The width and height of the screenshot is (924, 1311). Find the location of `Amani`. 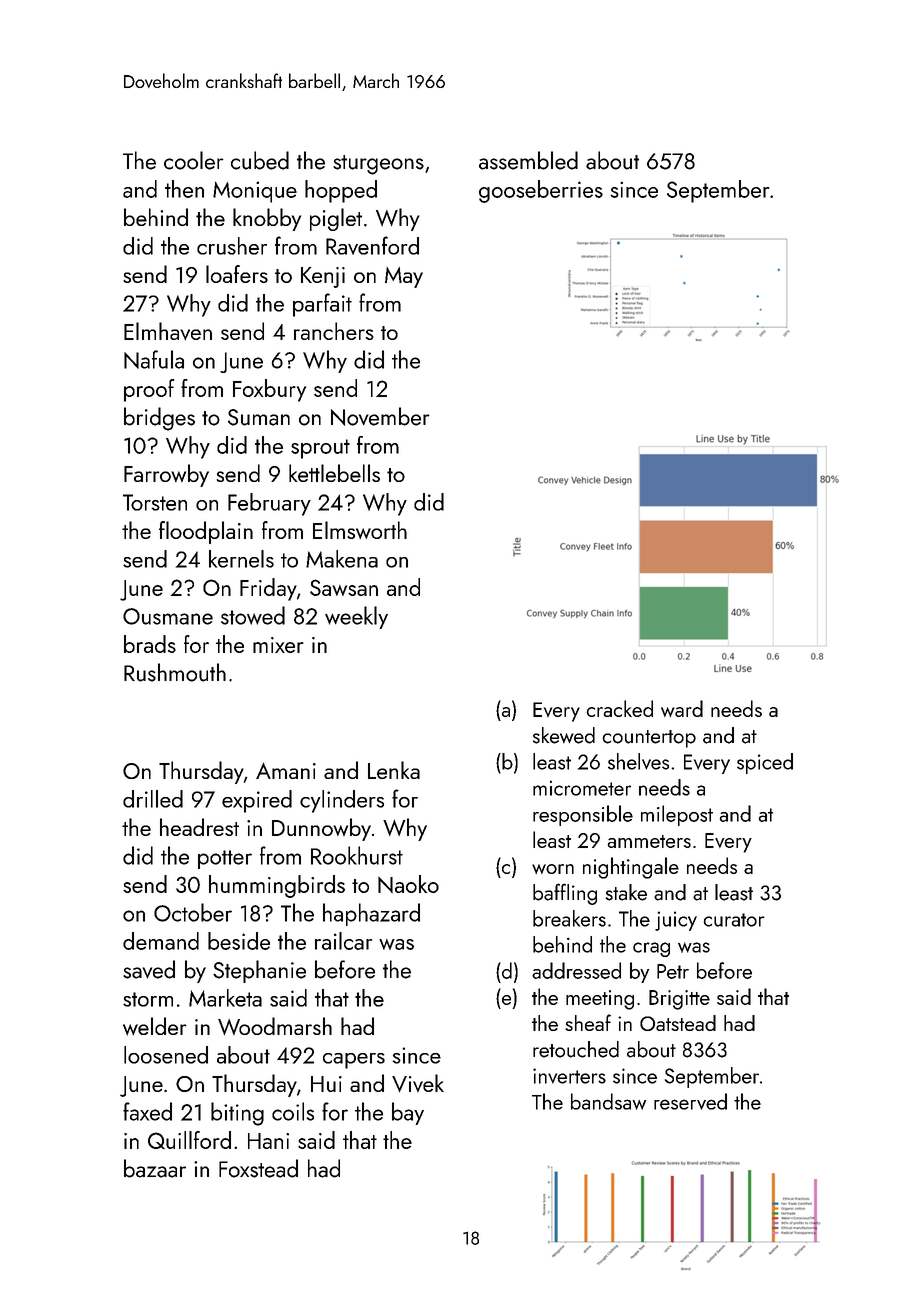

Amani is located at coordinates (286, 771).
